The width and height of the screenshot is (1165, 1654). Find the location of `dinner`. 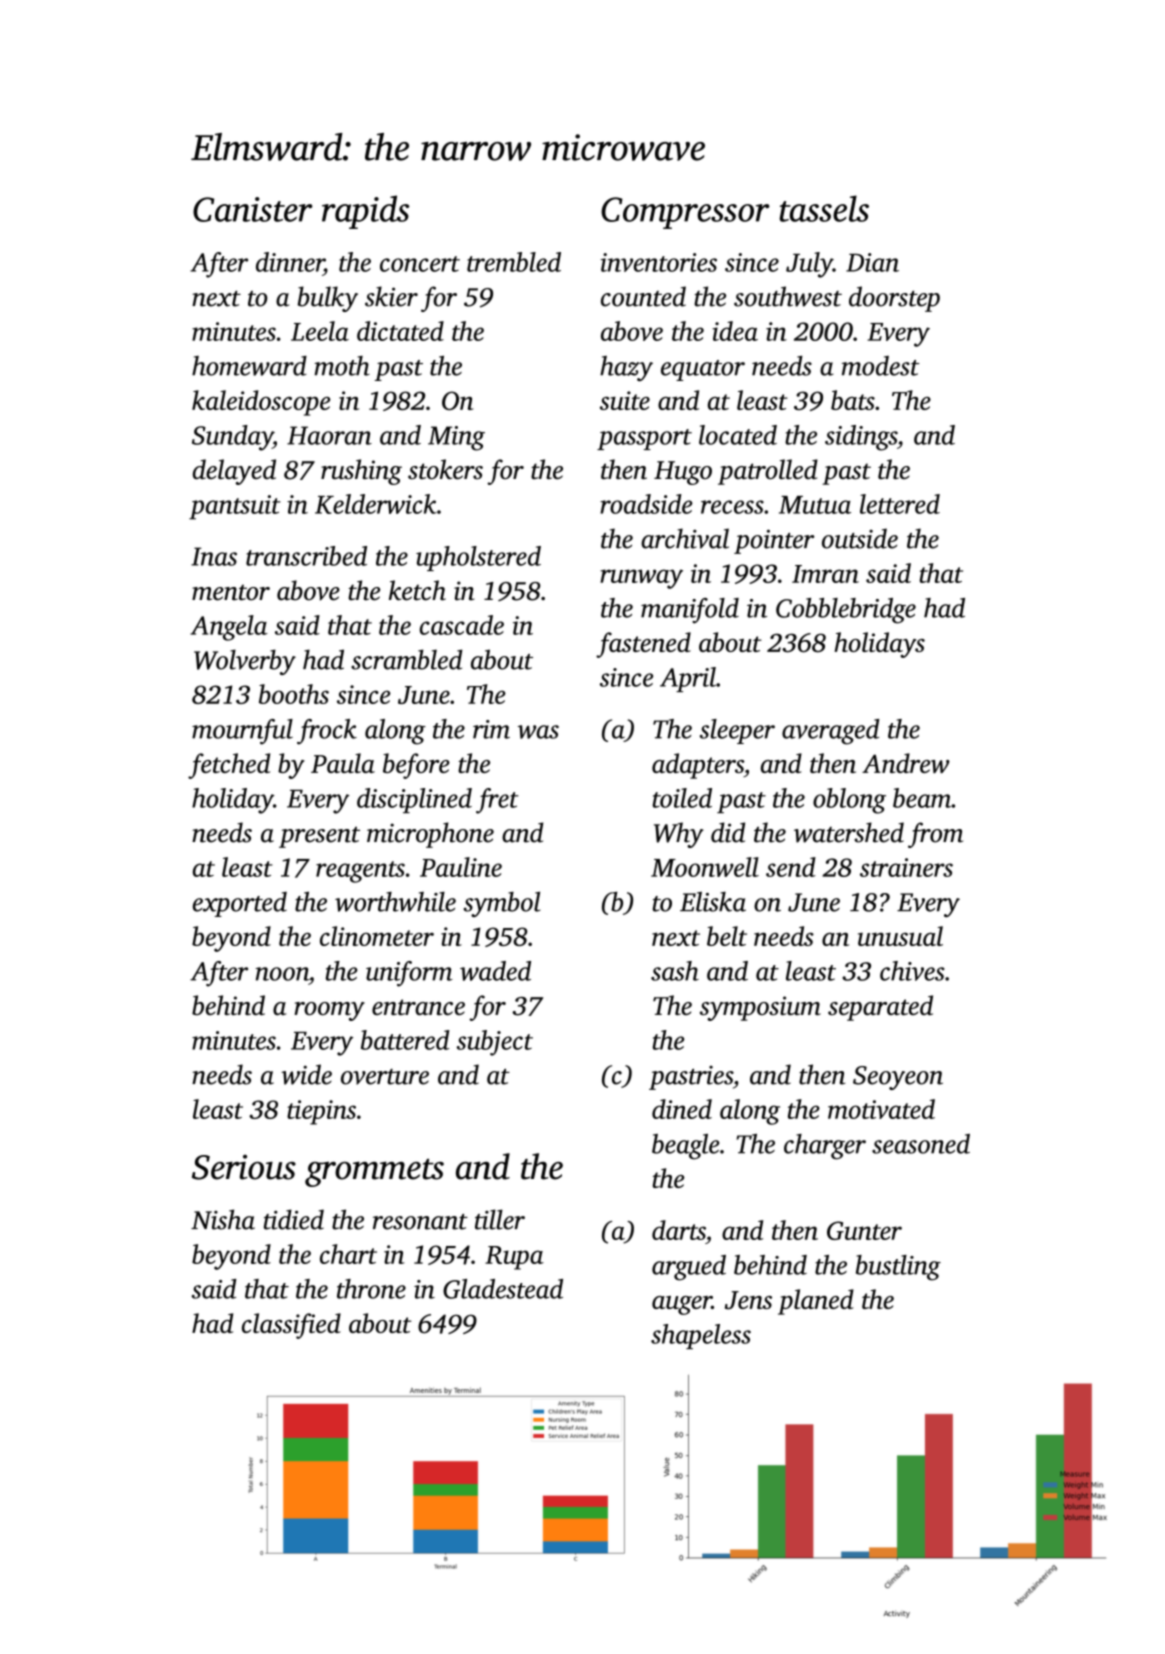

dinner is located at coordinates (290, 262).
